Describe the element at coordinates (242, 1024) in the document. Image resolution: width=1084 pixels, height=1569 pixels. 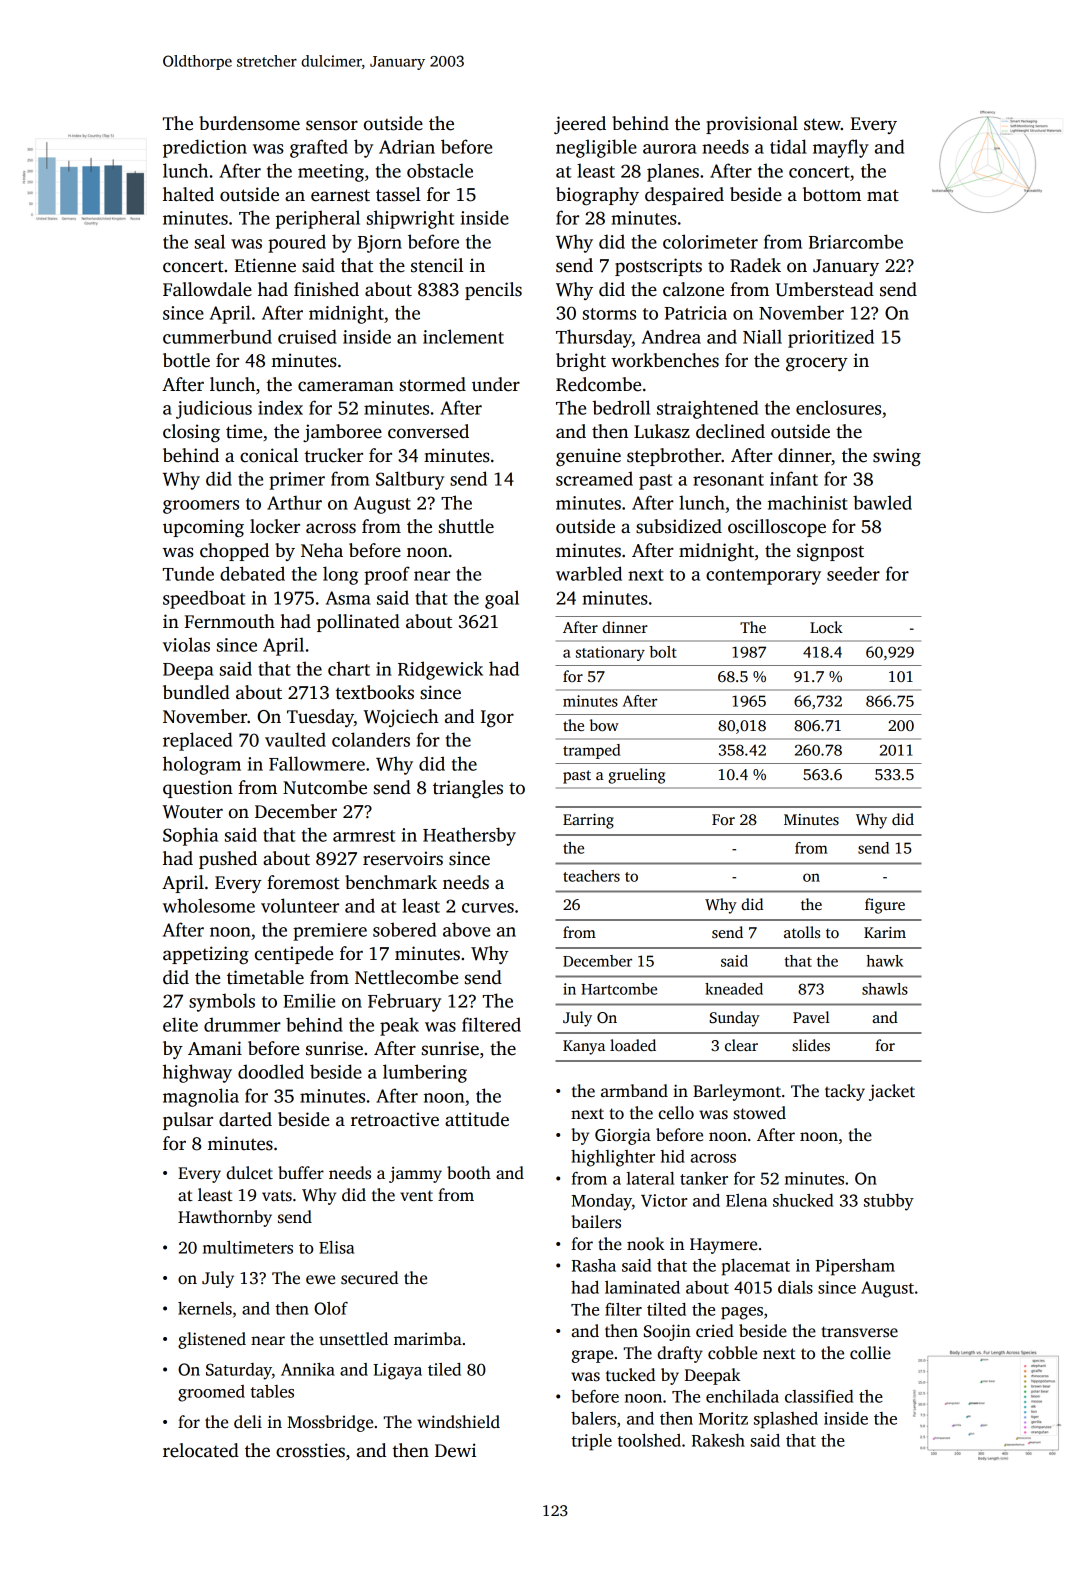
I see `drummer` at that location.
